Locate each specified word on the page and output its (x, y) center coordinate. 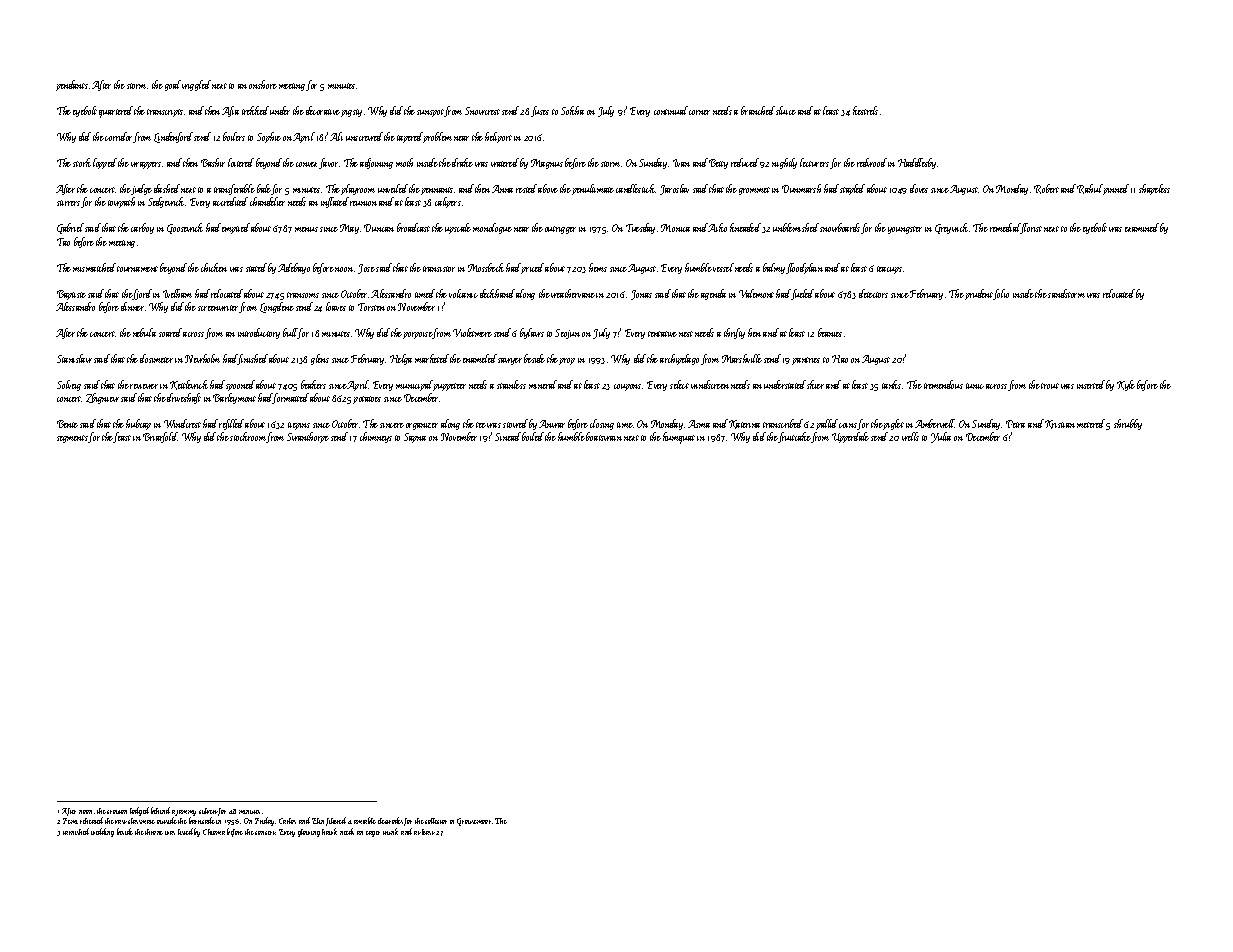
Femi (70, 821)
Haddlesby (917, 163)
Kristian (1060, 424)
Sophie (269, 137)
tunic (975, 386)
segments (72, 439)
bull (290, 333)
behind (160, 810)
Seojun (567, 334)
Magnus (547, 164)
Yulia (941, 437)
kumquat (679, 438)
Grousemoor (474, 822)
